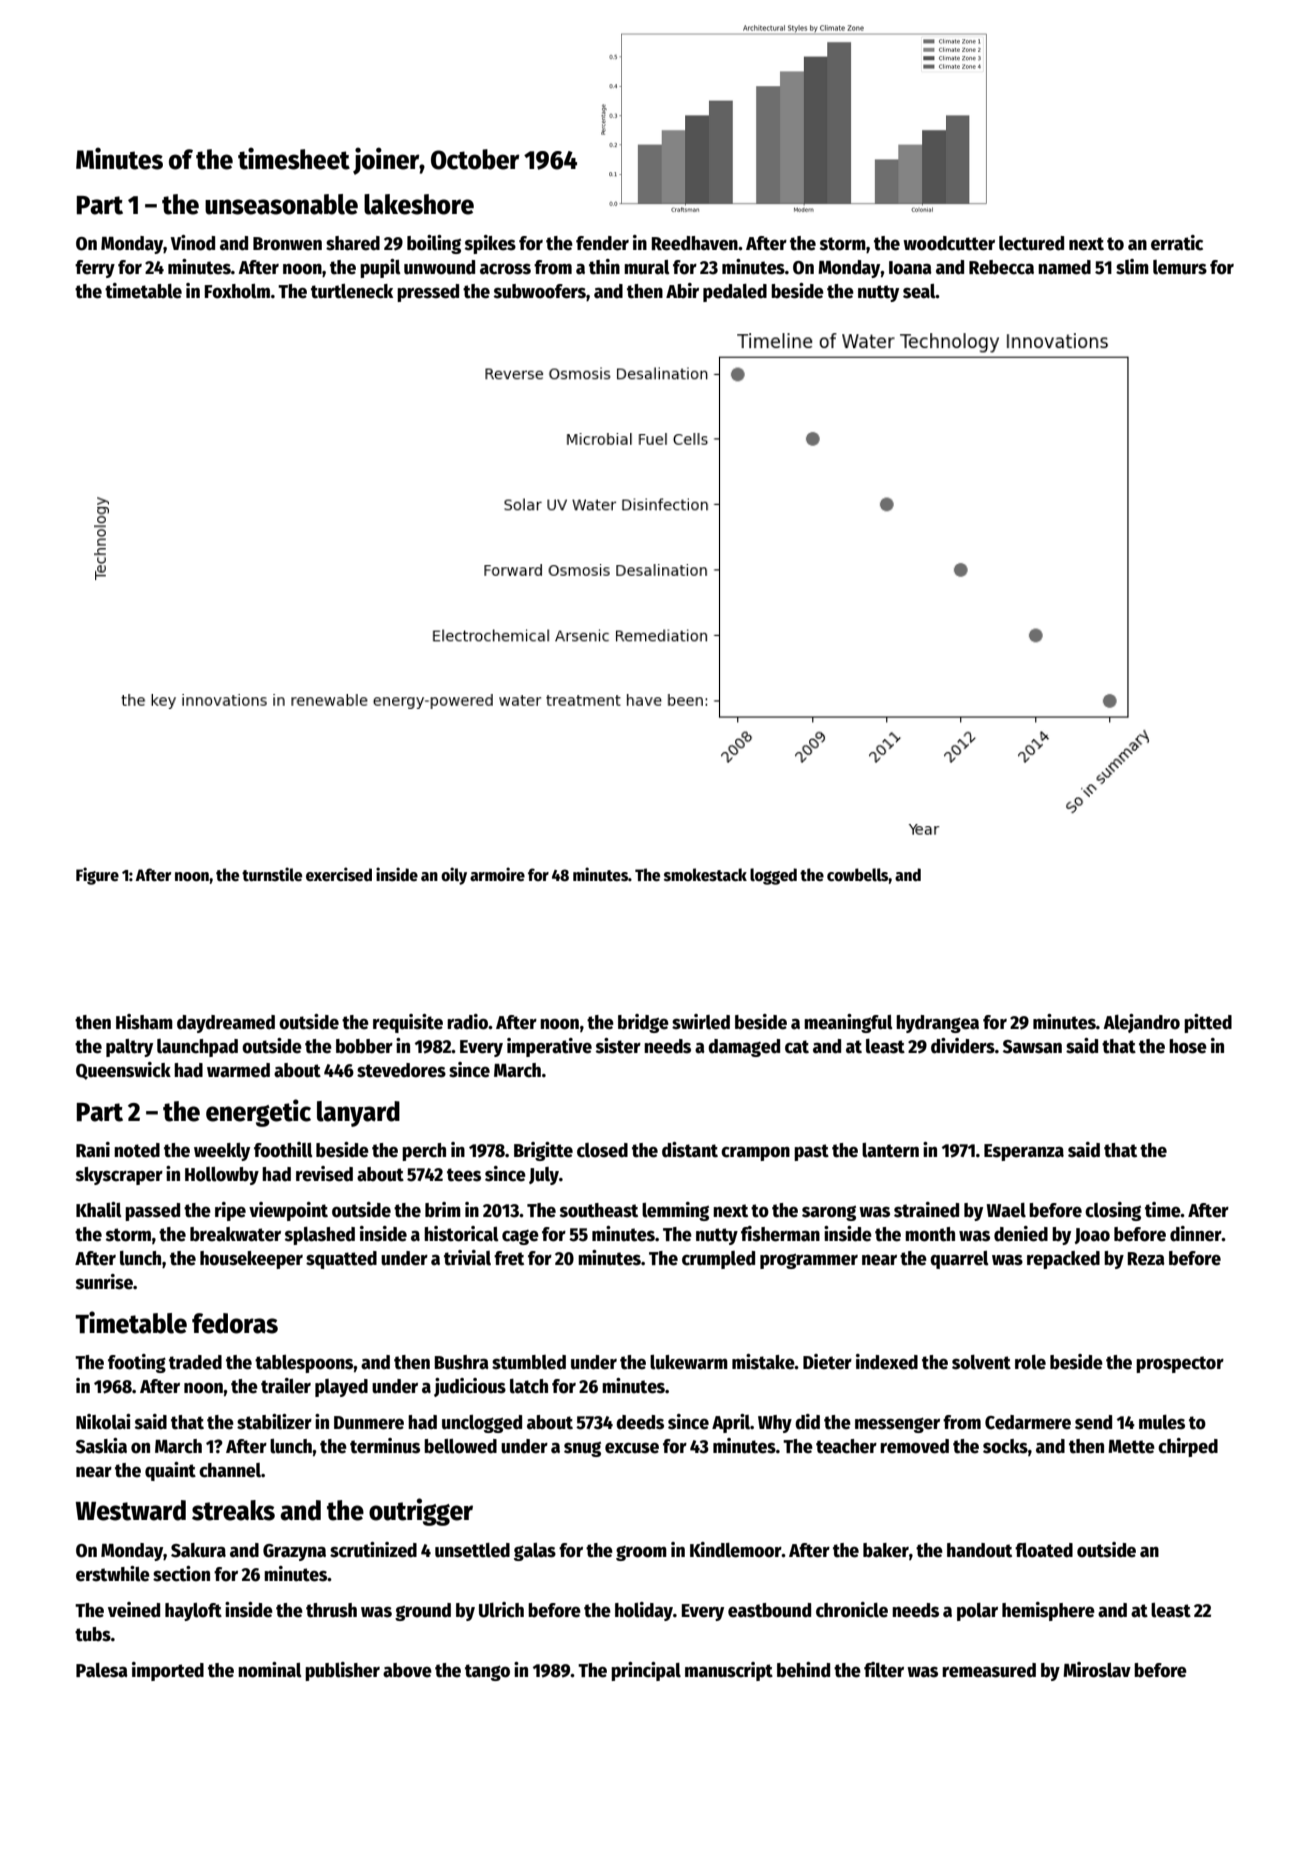  Describe the element at coordinates (274, 1422) in the screenshot. I see `stabilizer` at that location.
